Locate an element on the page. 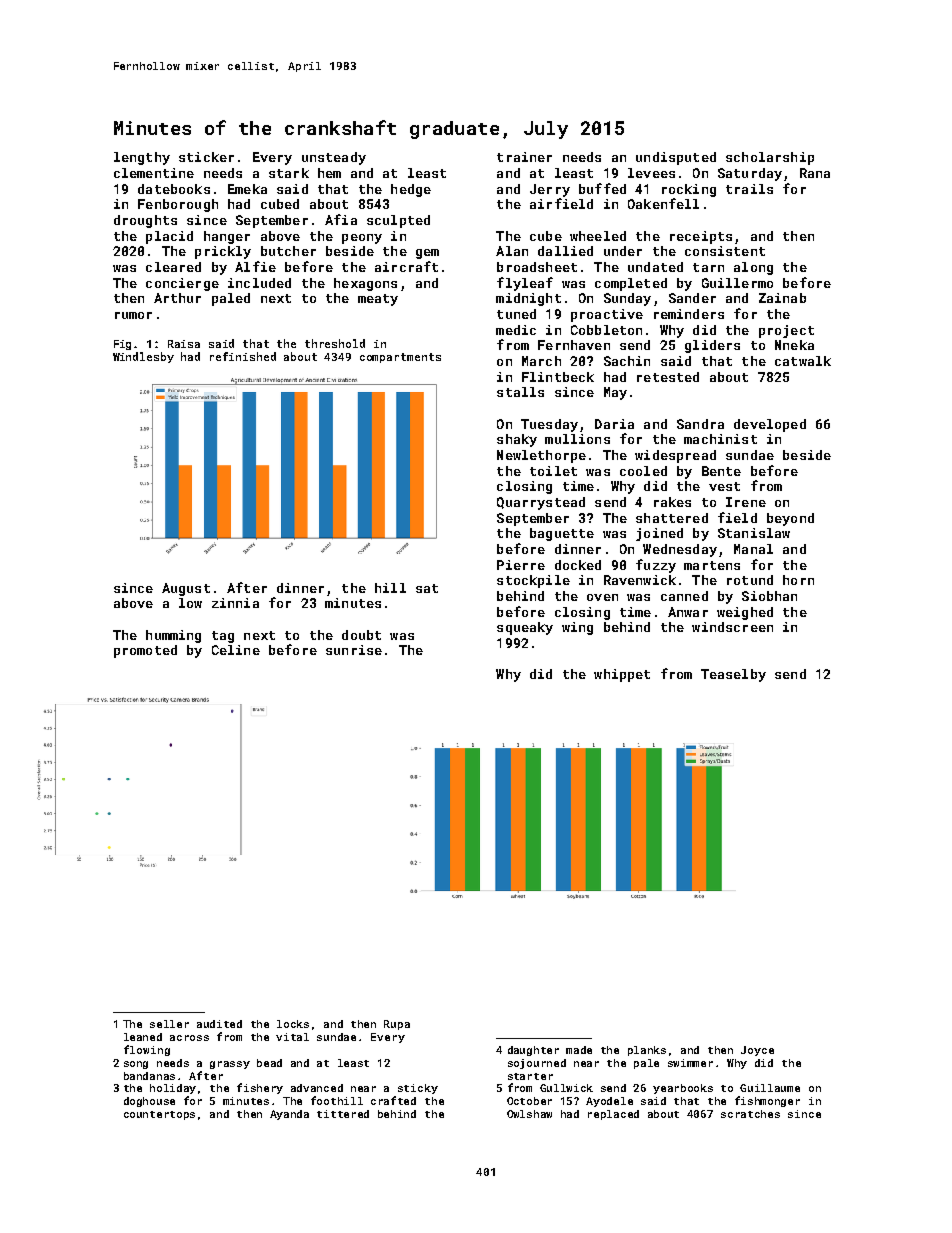 This page has width=952, height=1233. Celine is located at coordinates (236, 650).
